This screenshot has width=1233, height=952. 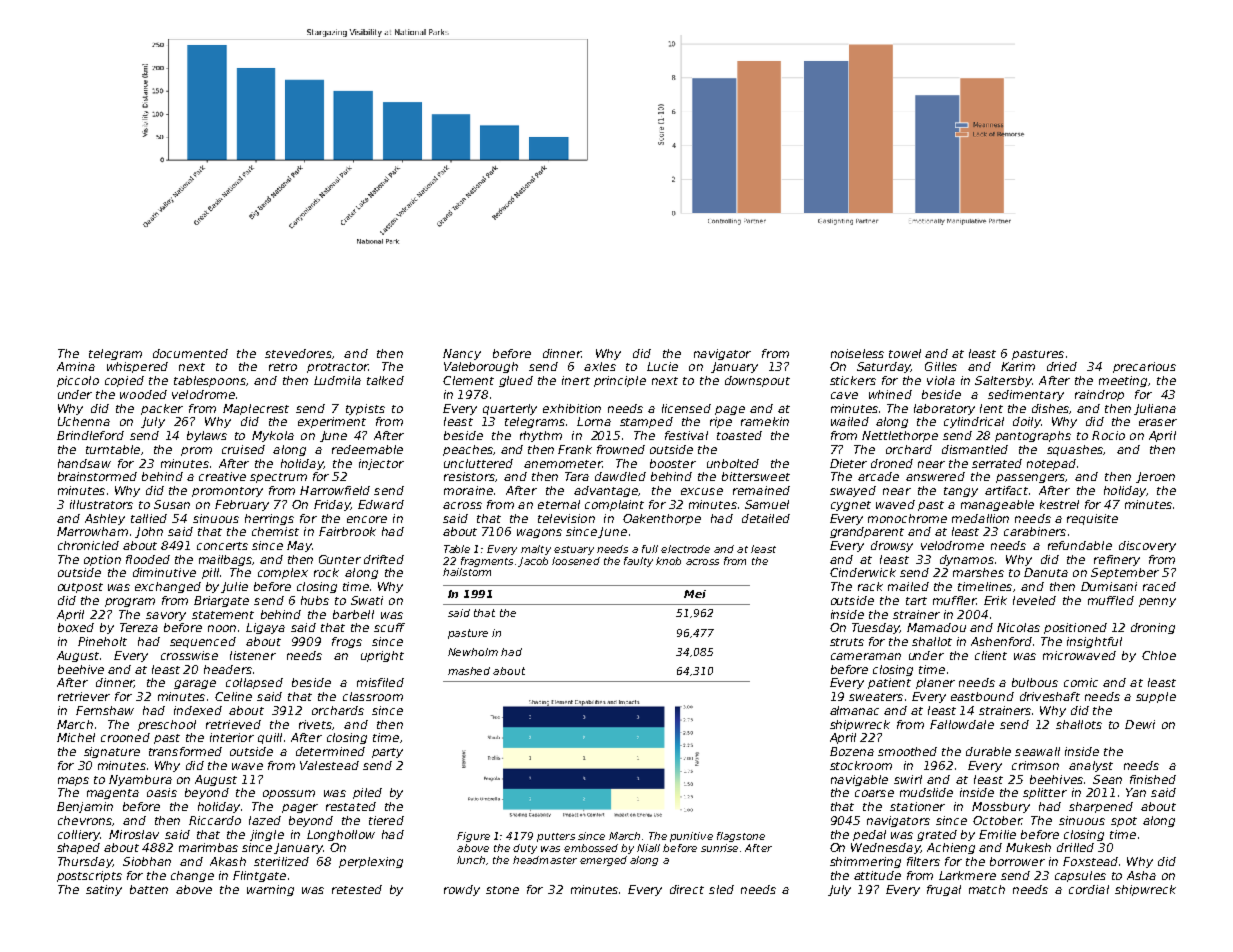 What do you see at coordinates (857, 353) in the screenshot?
I see `noiseless` at bounding box center [857, 353].
